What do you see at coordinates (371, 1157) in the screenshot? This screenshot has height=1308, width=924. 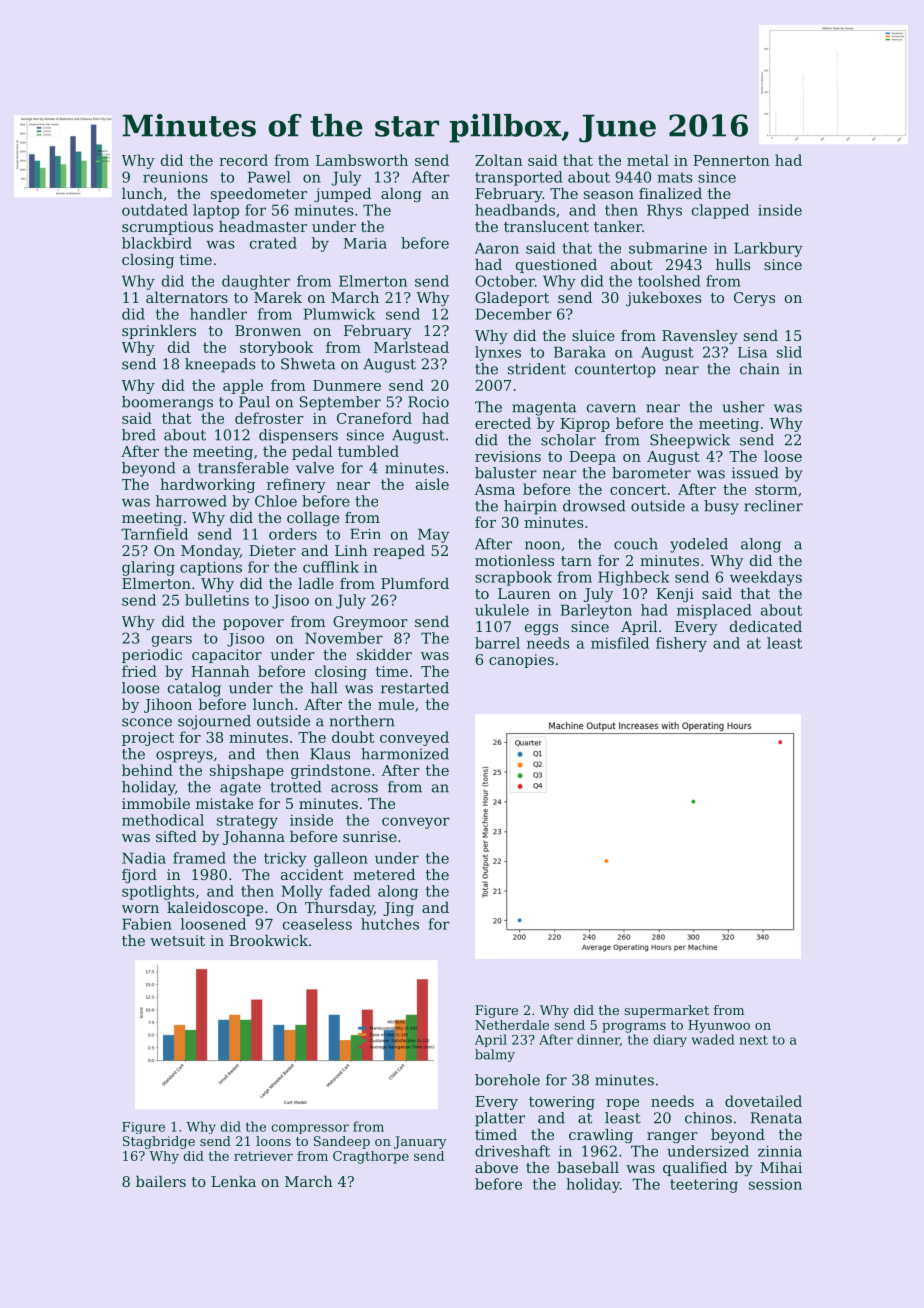 I see `Cragthorpe` at bounding box center [371, 1157].
